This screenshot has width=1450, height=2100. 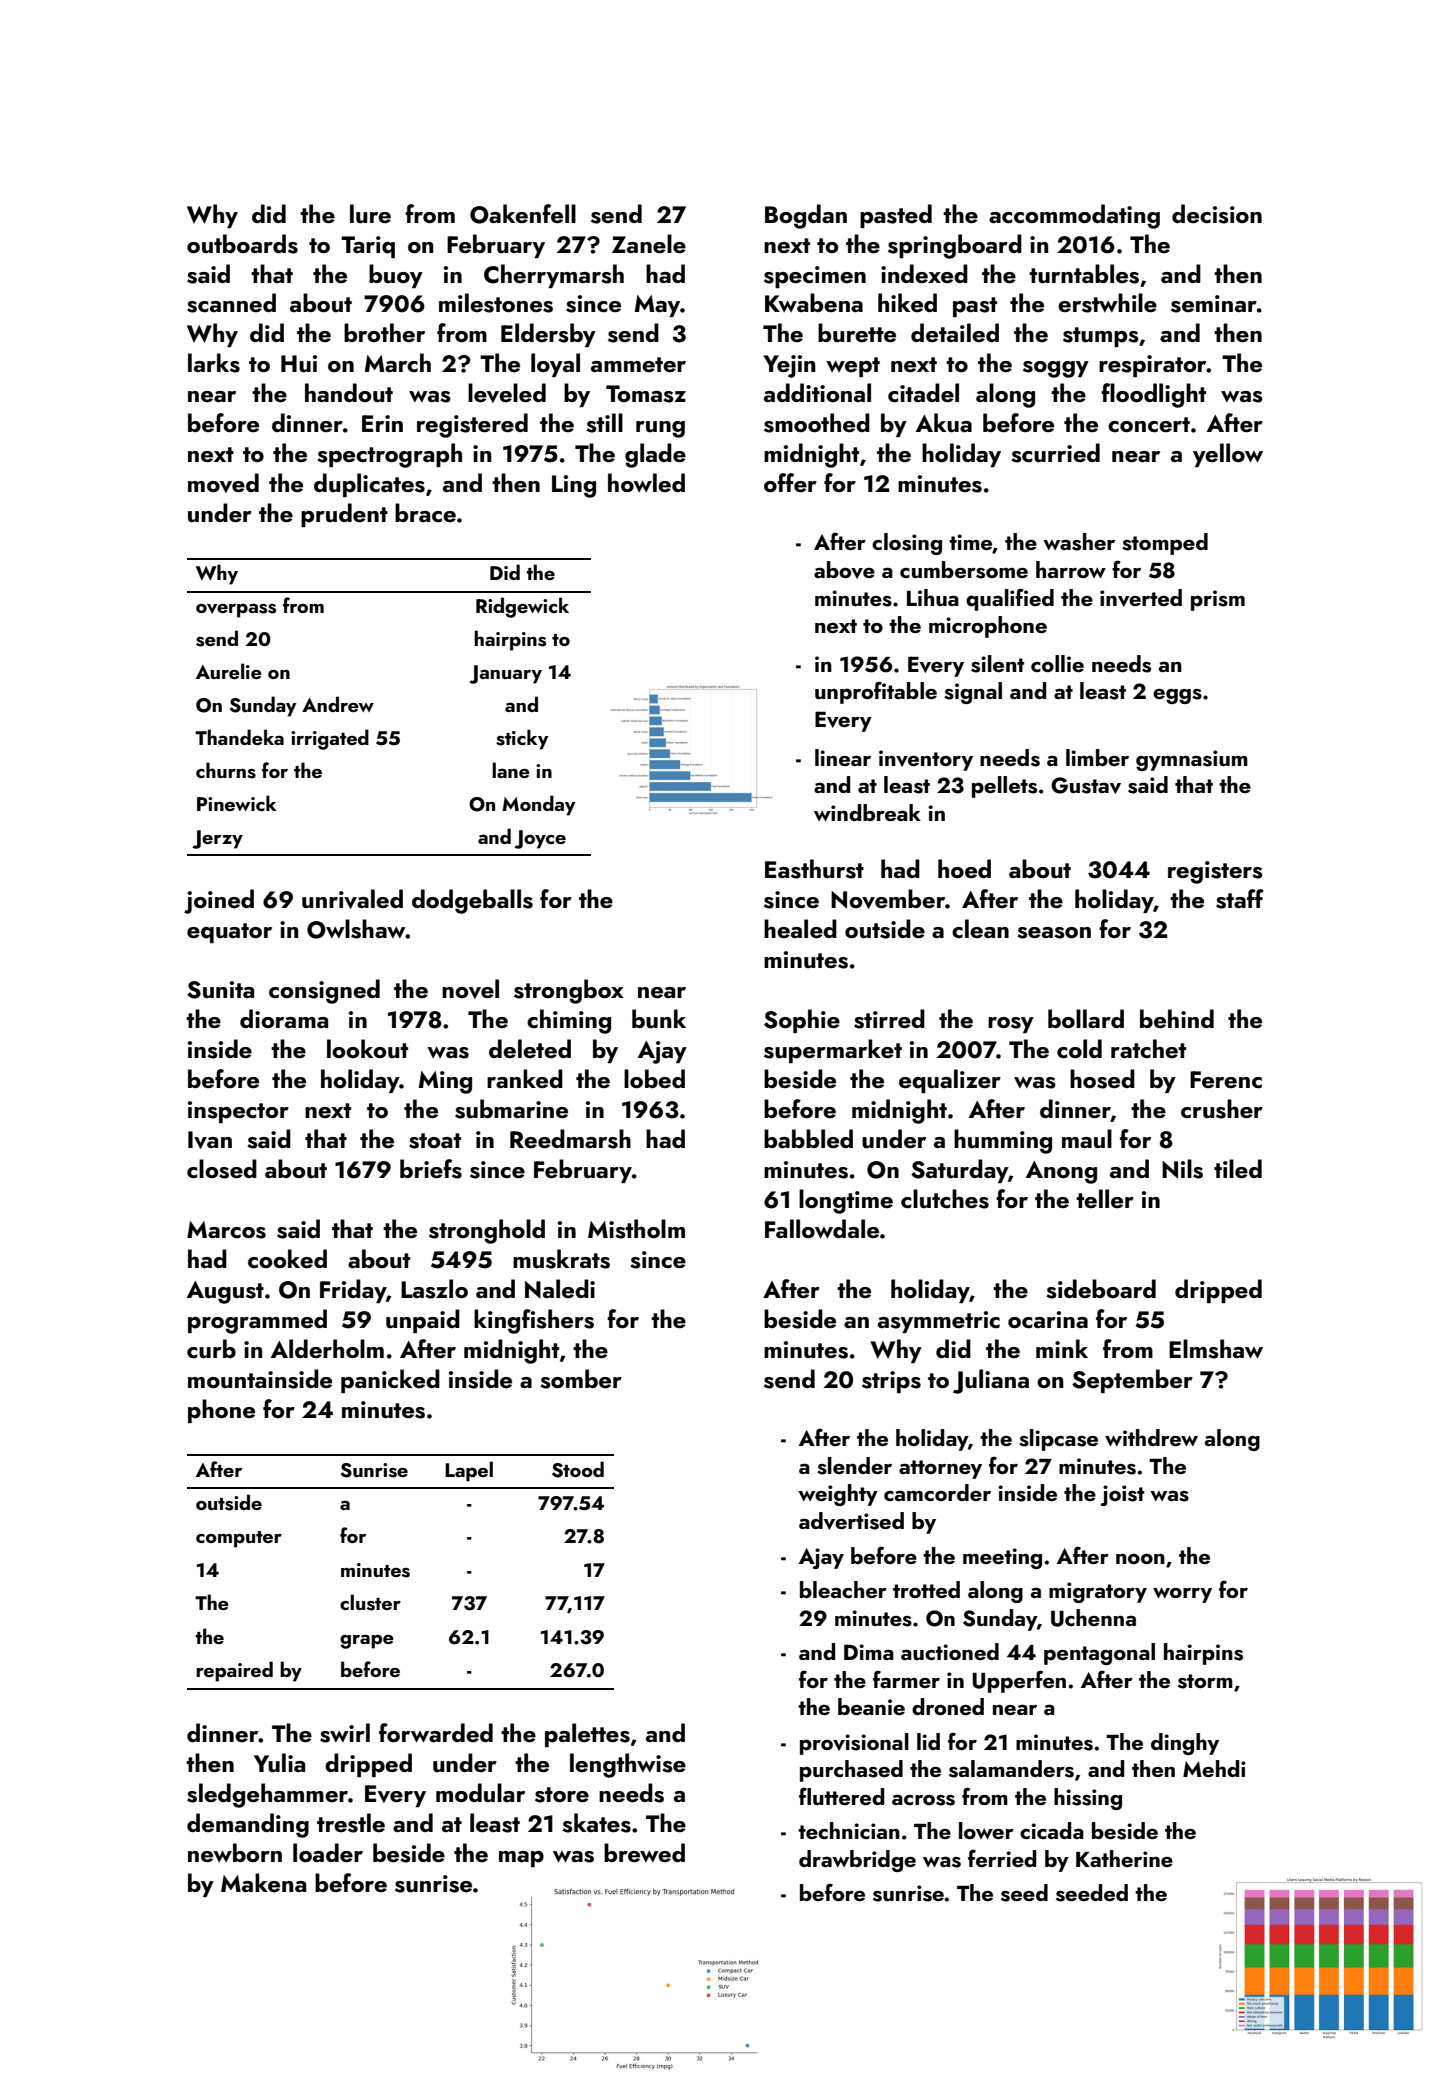 I want to click on lure, so click(x=370, y=214).
